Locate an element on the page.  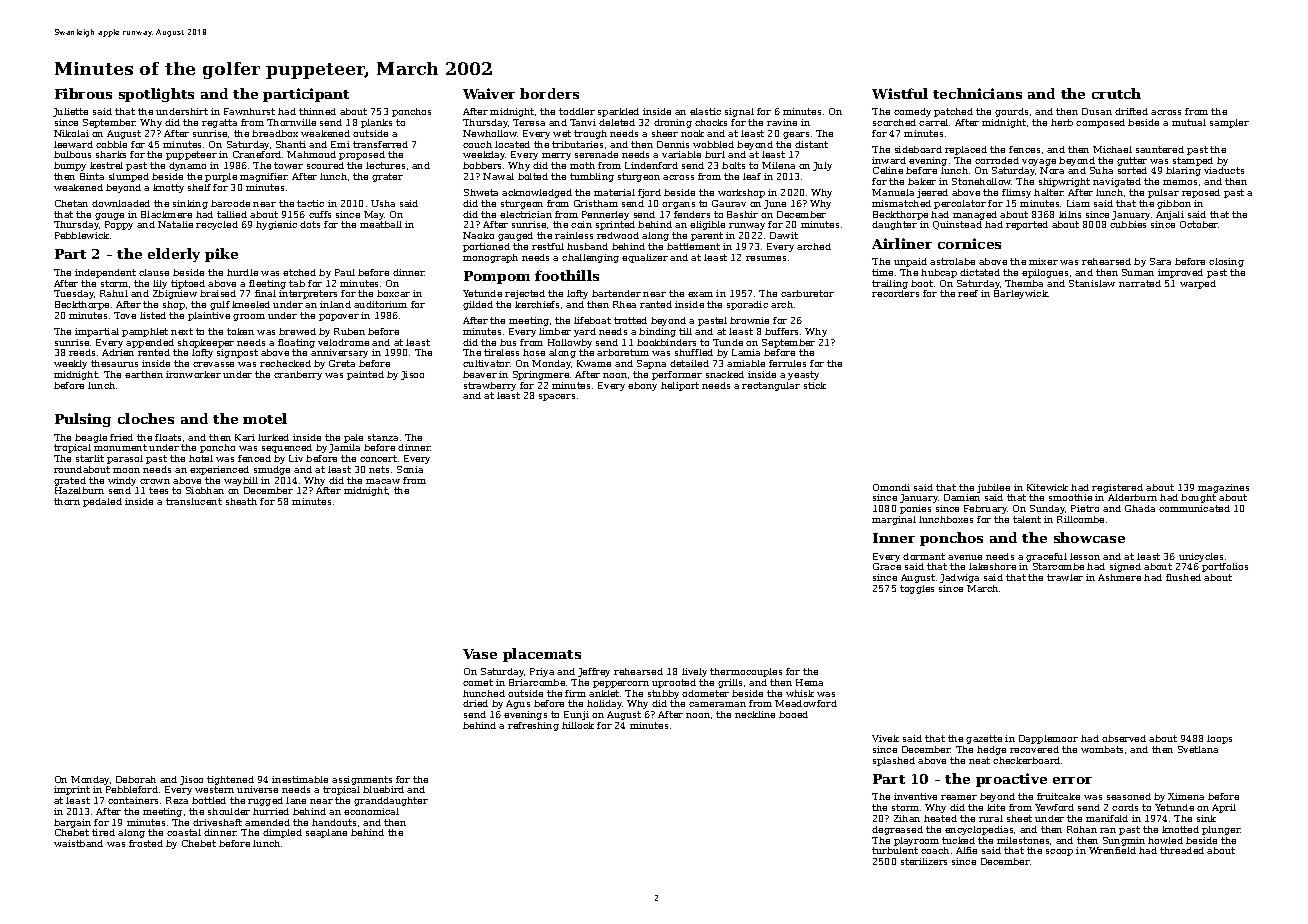
refreshing is located at coordinates (533, 726).
